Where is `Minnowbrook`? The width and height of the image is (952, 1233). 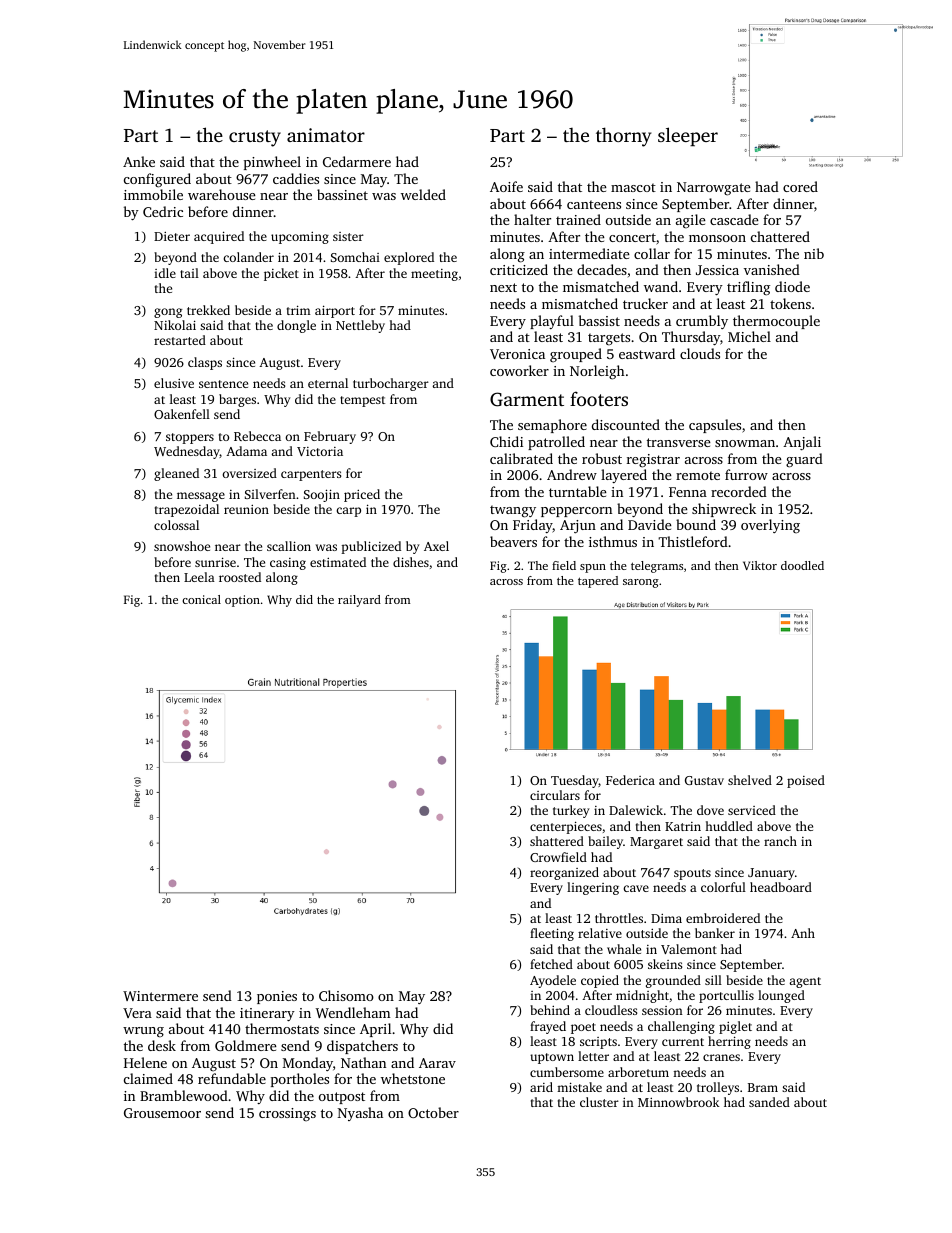
Minnowbrook is located at coordinates (678, 1102).
